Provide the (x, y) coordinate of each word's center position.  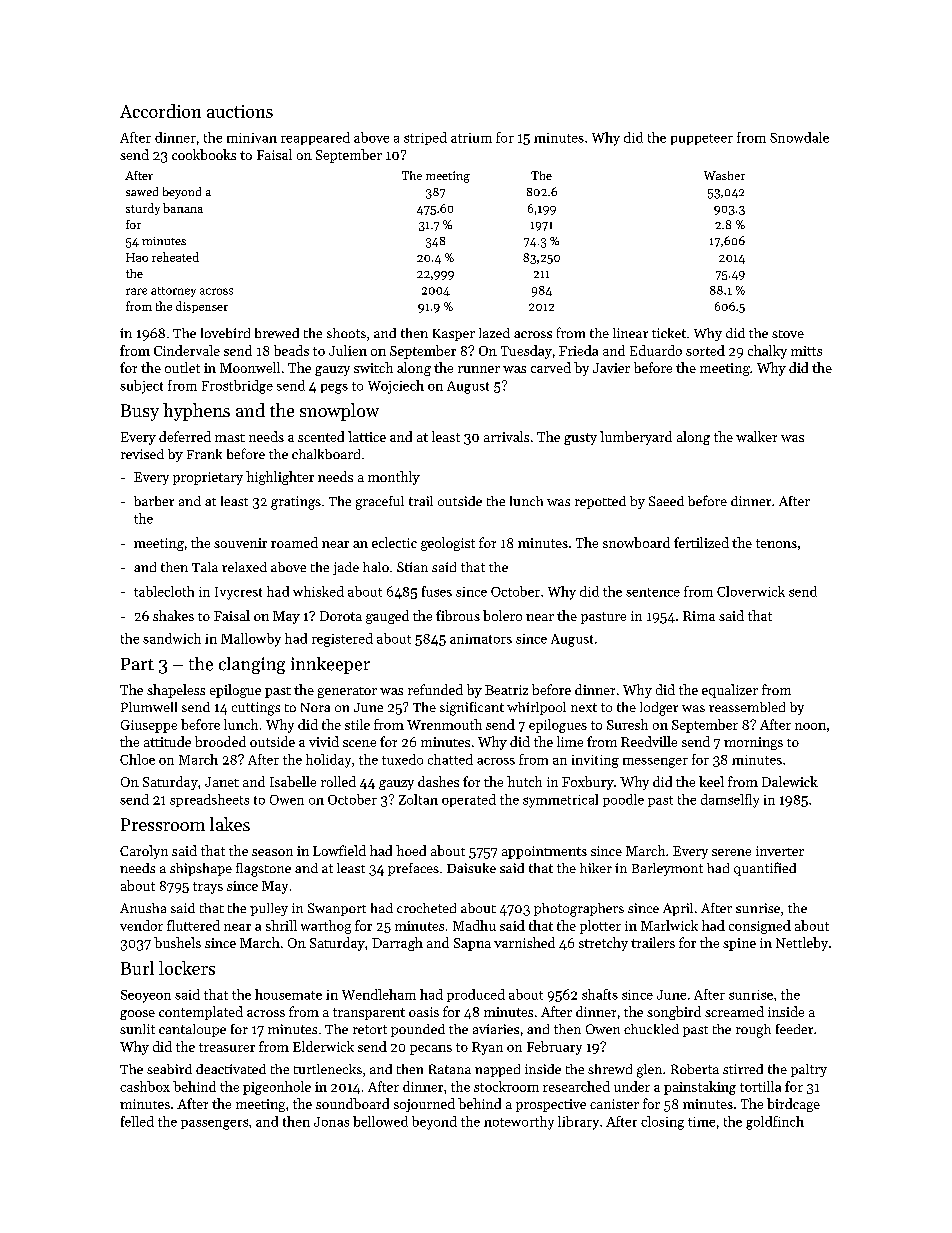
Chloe (137, 759)
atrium (471, 138)
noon (810, 726)
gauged (387, 617)
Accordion (160, 111)
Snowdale (799, 137)
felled (137, 1121)
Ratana (450, 1069)
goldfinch (775, 1123)
